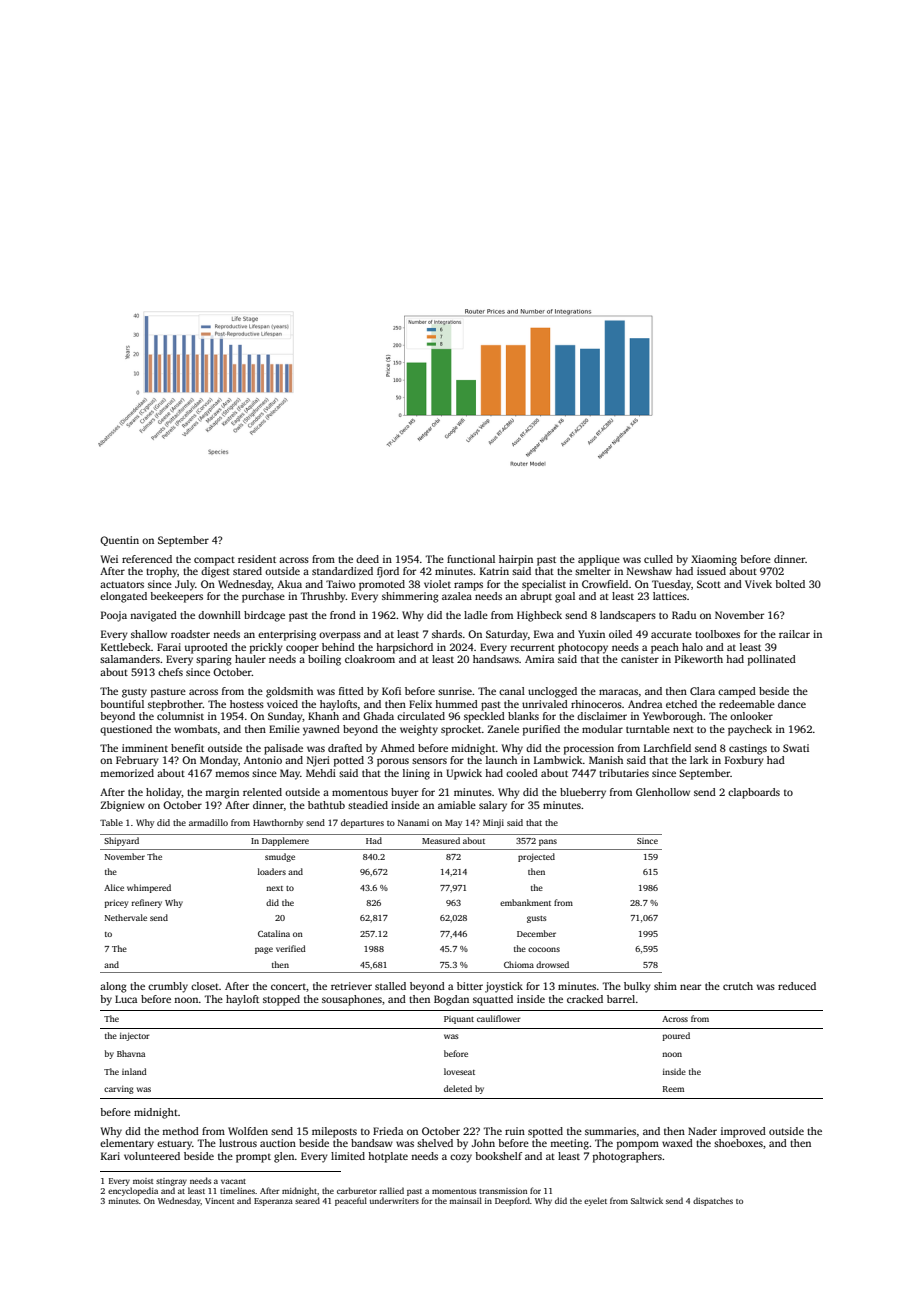 This image has height=1308, width=924. Describe the element at coordinates (263, 597) in the image. I see `purchase` at that location.
